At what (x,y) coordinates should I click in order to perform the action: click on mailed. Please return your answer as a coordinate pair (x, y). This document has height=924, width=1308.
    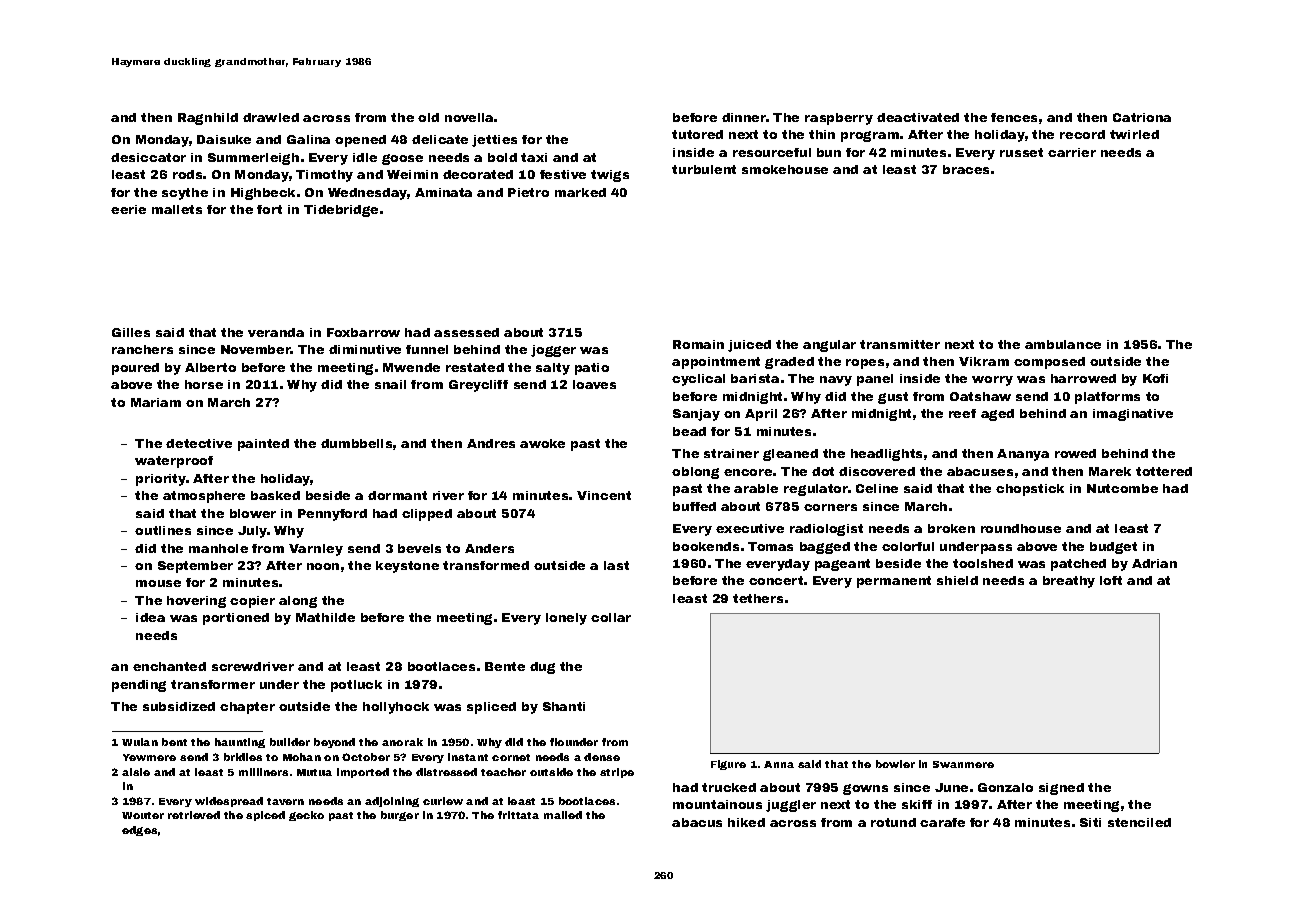
    Looking at the image, I should click on (563, 815).
